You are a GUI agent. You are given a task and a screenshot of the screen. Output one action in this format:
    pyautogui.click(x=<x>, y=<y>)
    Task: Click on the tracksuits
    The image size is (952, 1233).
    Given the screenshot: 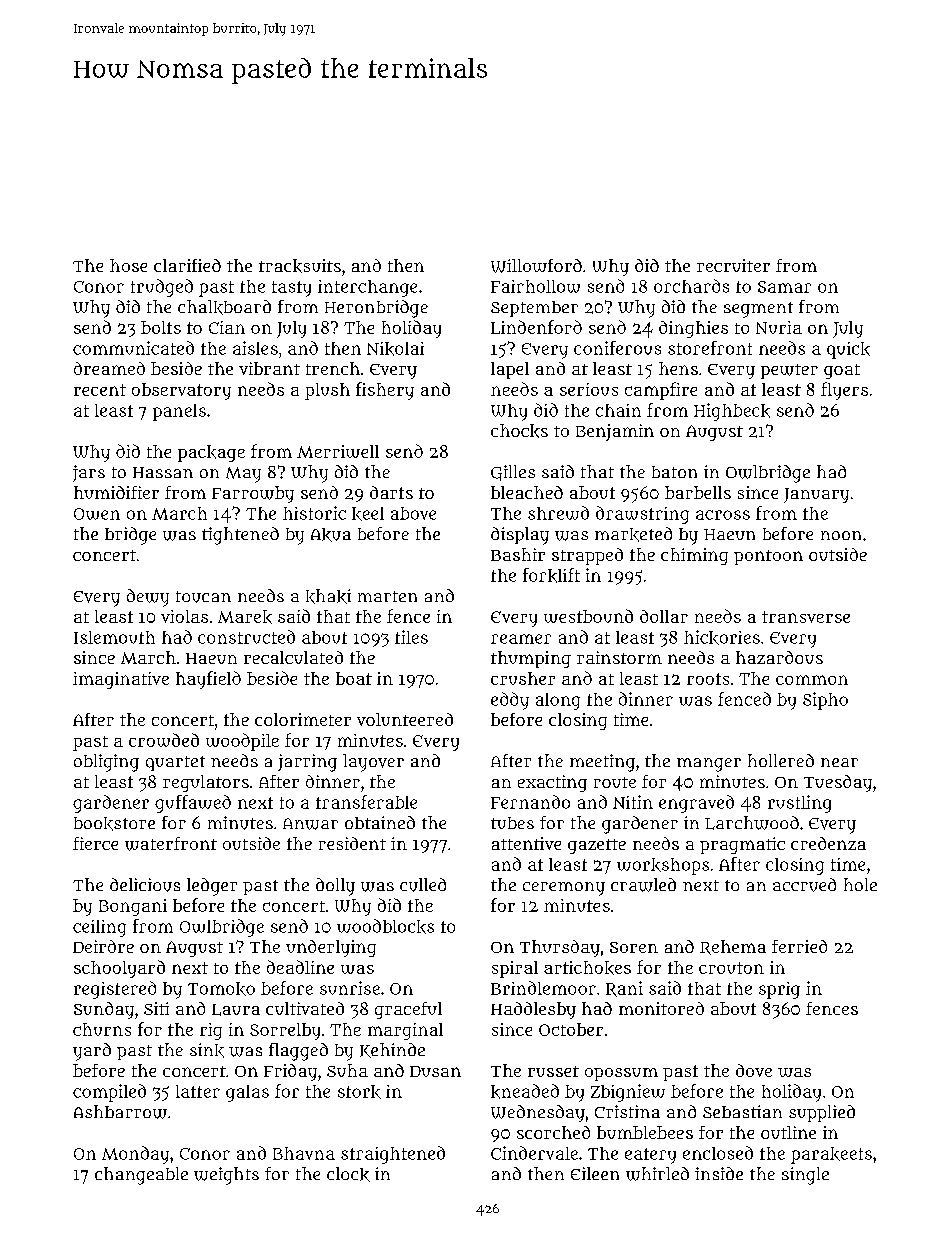 What is the action you would take?
    pyautogui.click(x=300, y=266)
